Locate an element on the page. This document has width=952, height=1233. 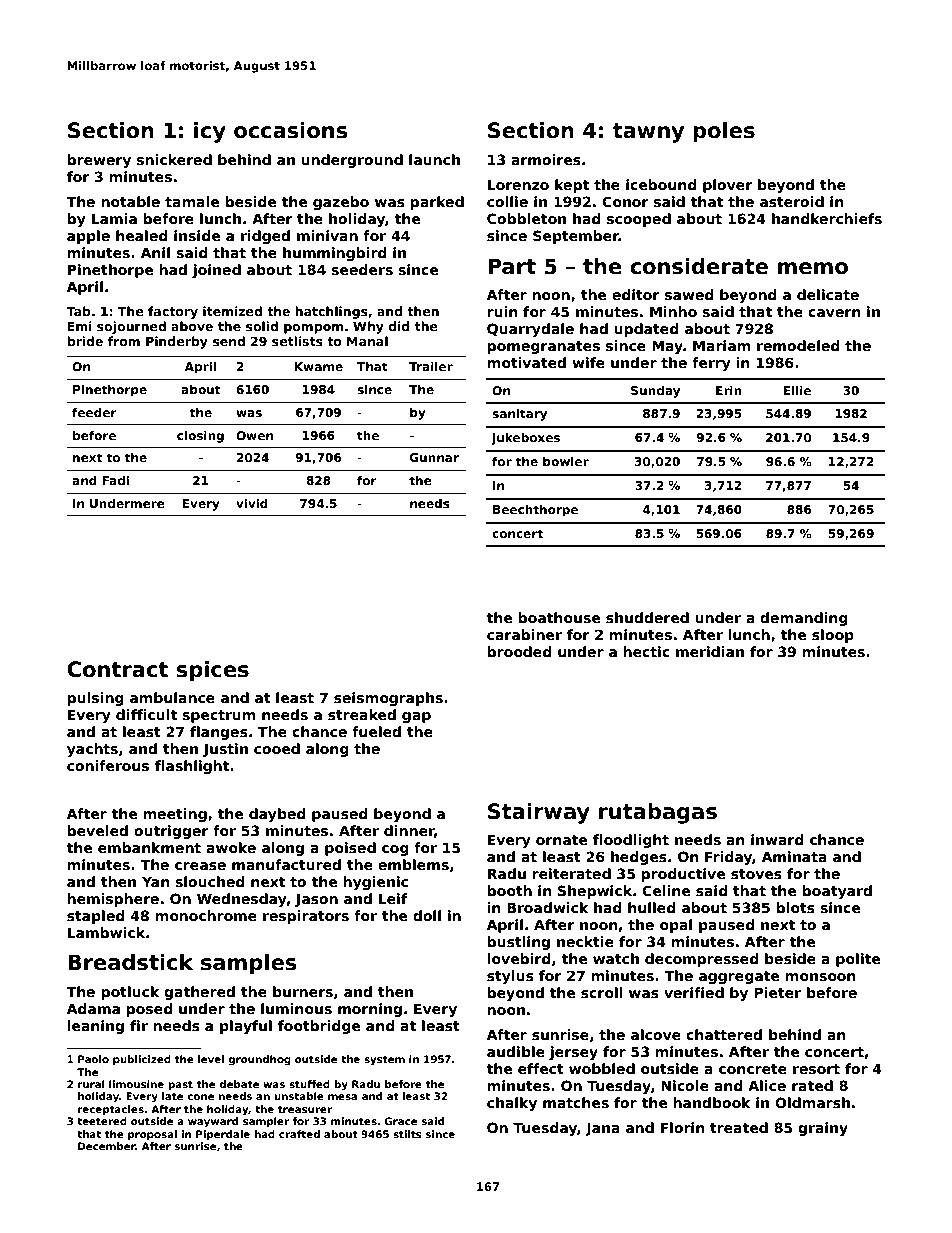
remodeled is located at coordinates (798, 345).
